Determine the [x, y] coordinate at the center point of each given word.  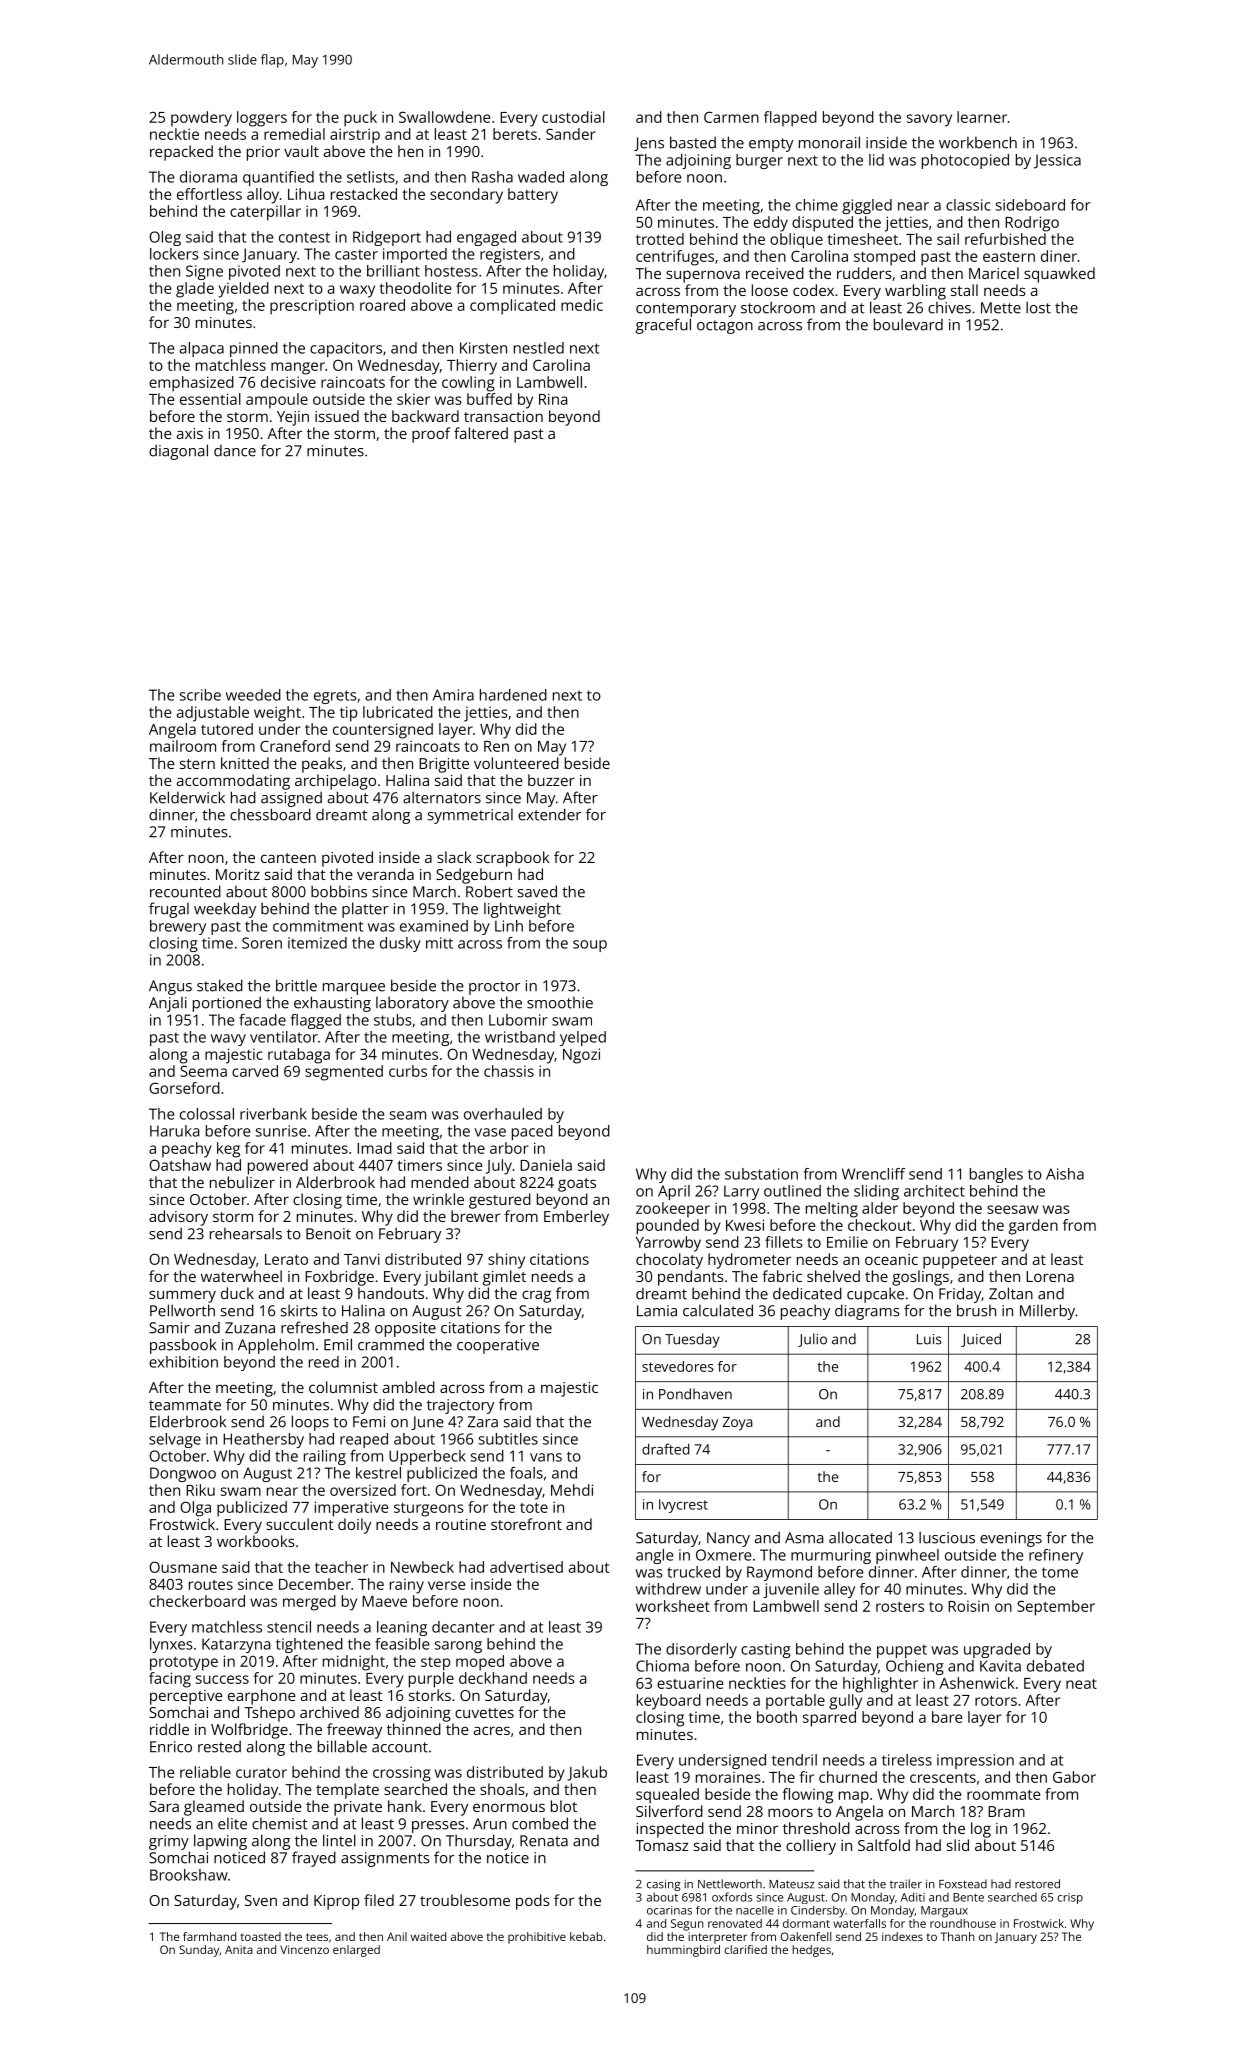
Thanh [958, 1936]
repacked [181, 153]
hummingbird [683, 1951]
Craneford [295, 746]
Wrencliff [873, 1174]
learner [982, 117]
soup [590, 946]
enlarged [356, 1951]
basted [693, 142]
